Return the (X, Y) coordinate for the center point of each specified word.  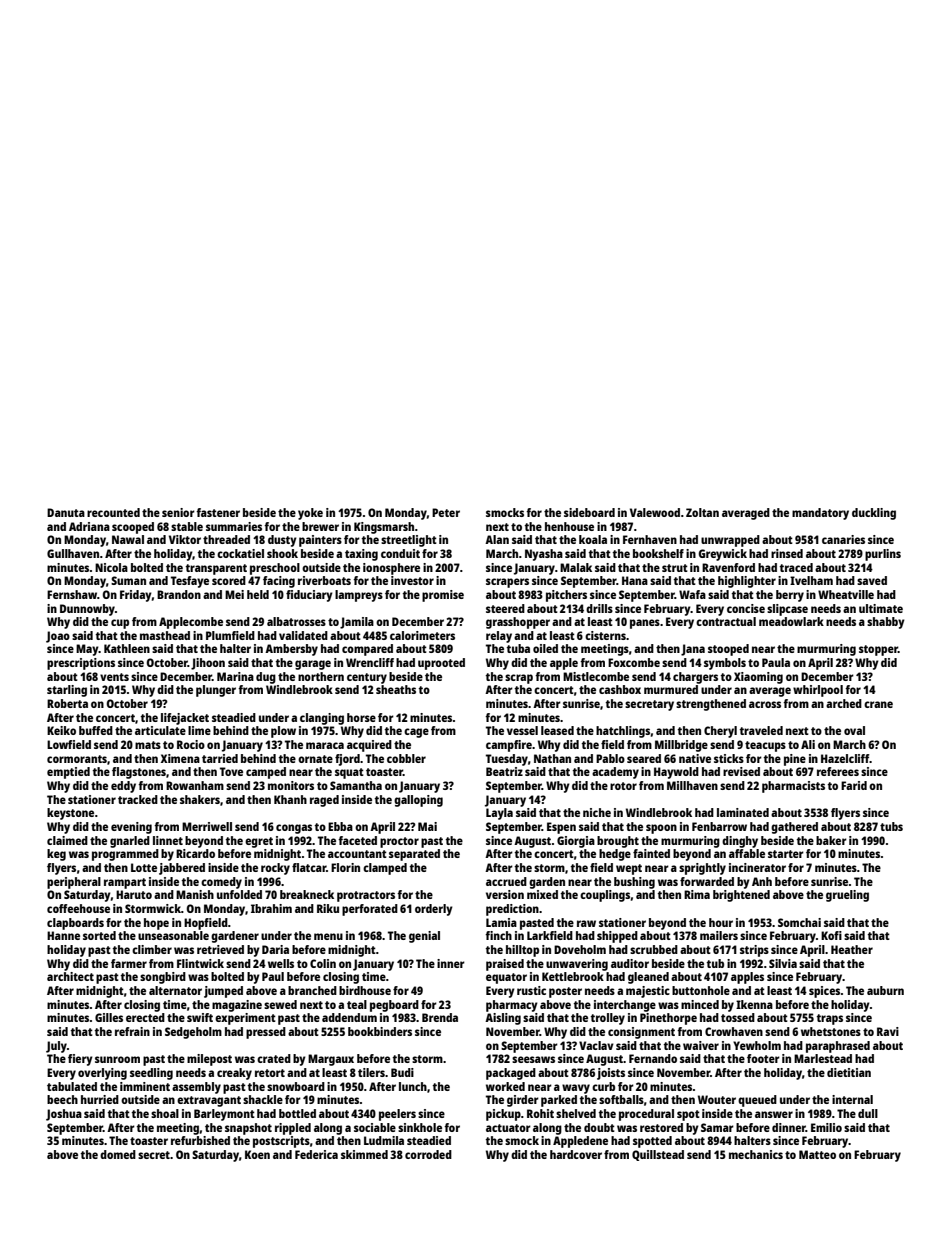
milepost (209, 1060)
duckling (874, 514)
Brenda (440, 1017)
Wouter (717, 1099)
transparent (216, 569)
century (367, 678)
